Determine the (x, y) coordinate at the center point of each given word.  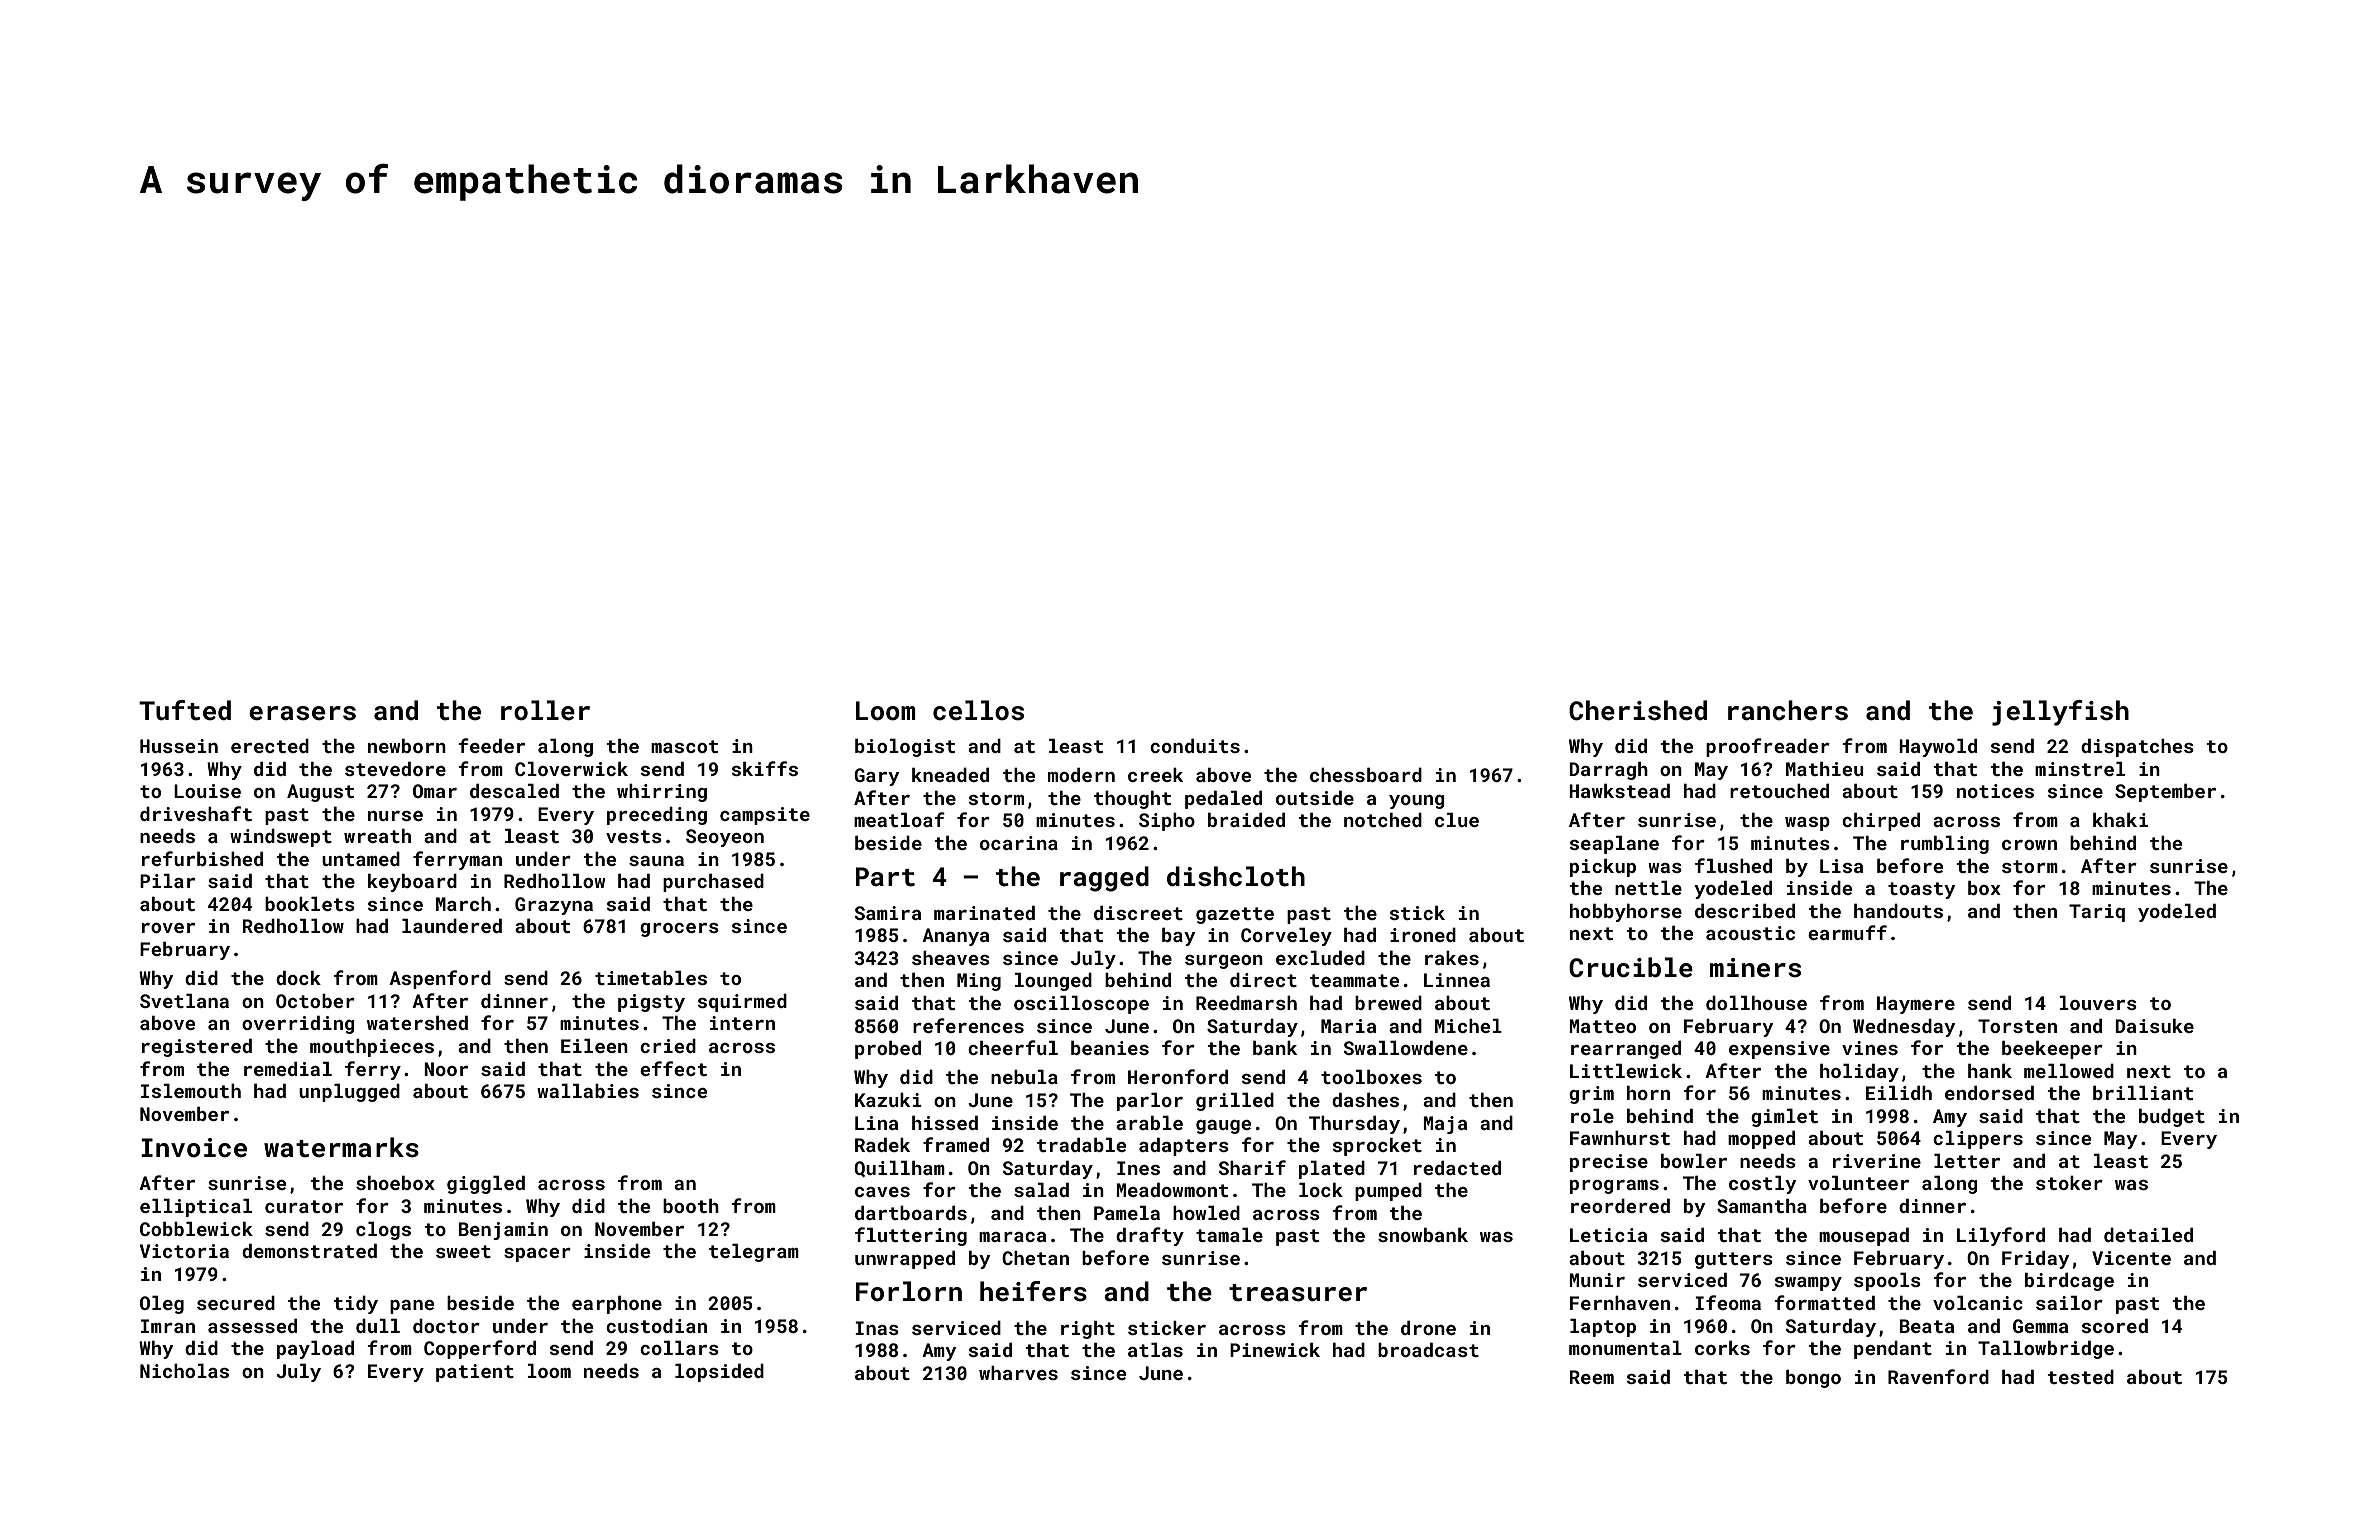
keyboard (412, 883)
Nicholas (184, 1371)
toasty (1922, 890)
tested (2080, 1377)
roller (545, 710)
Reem (1592, 1377)
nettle (1648, 888)
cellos (978, 710)
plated (1332, 1170)
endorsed (1989, 1093)
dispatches (2137, 748)
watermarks (341, 1147)
